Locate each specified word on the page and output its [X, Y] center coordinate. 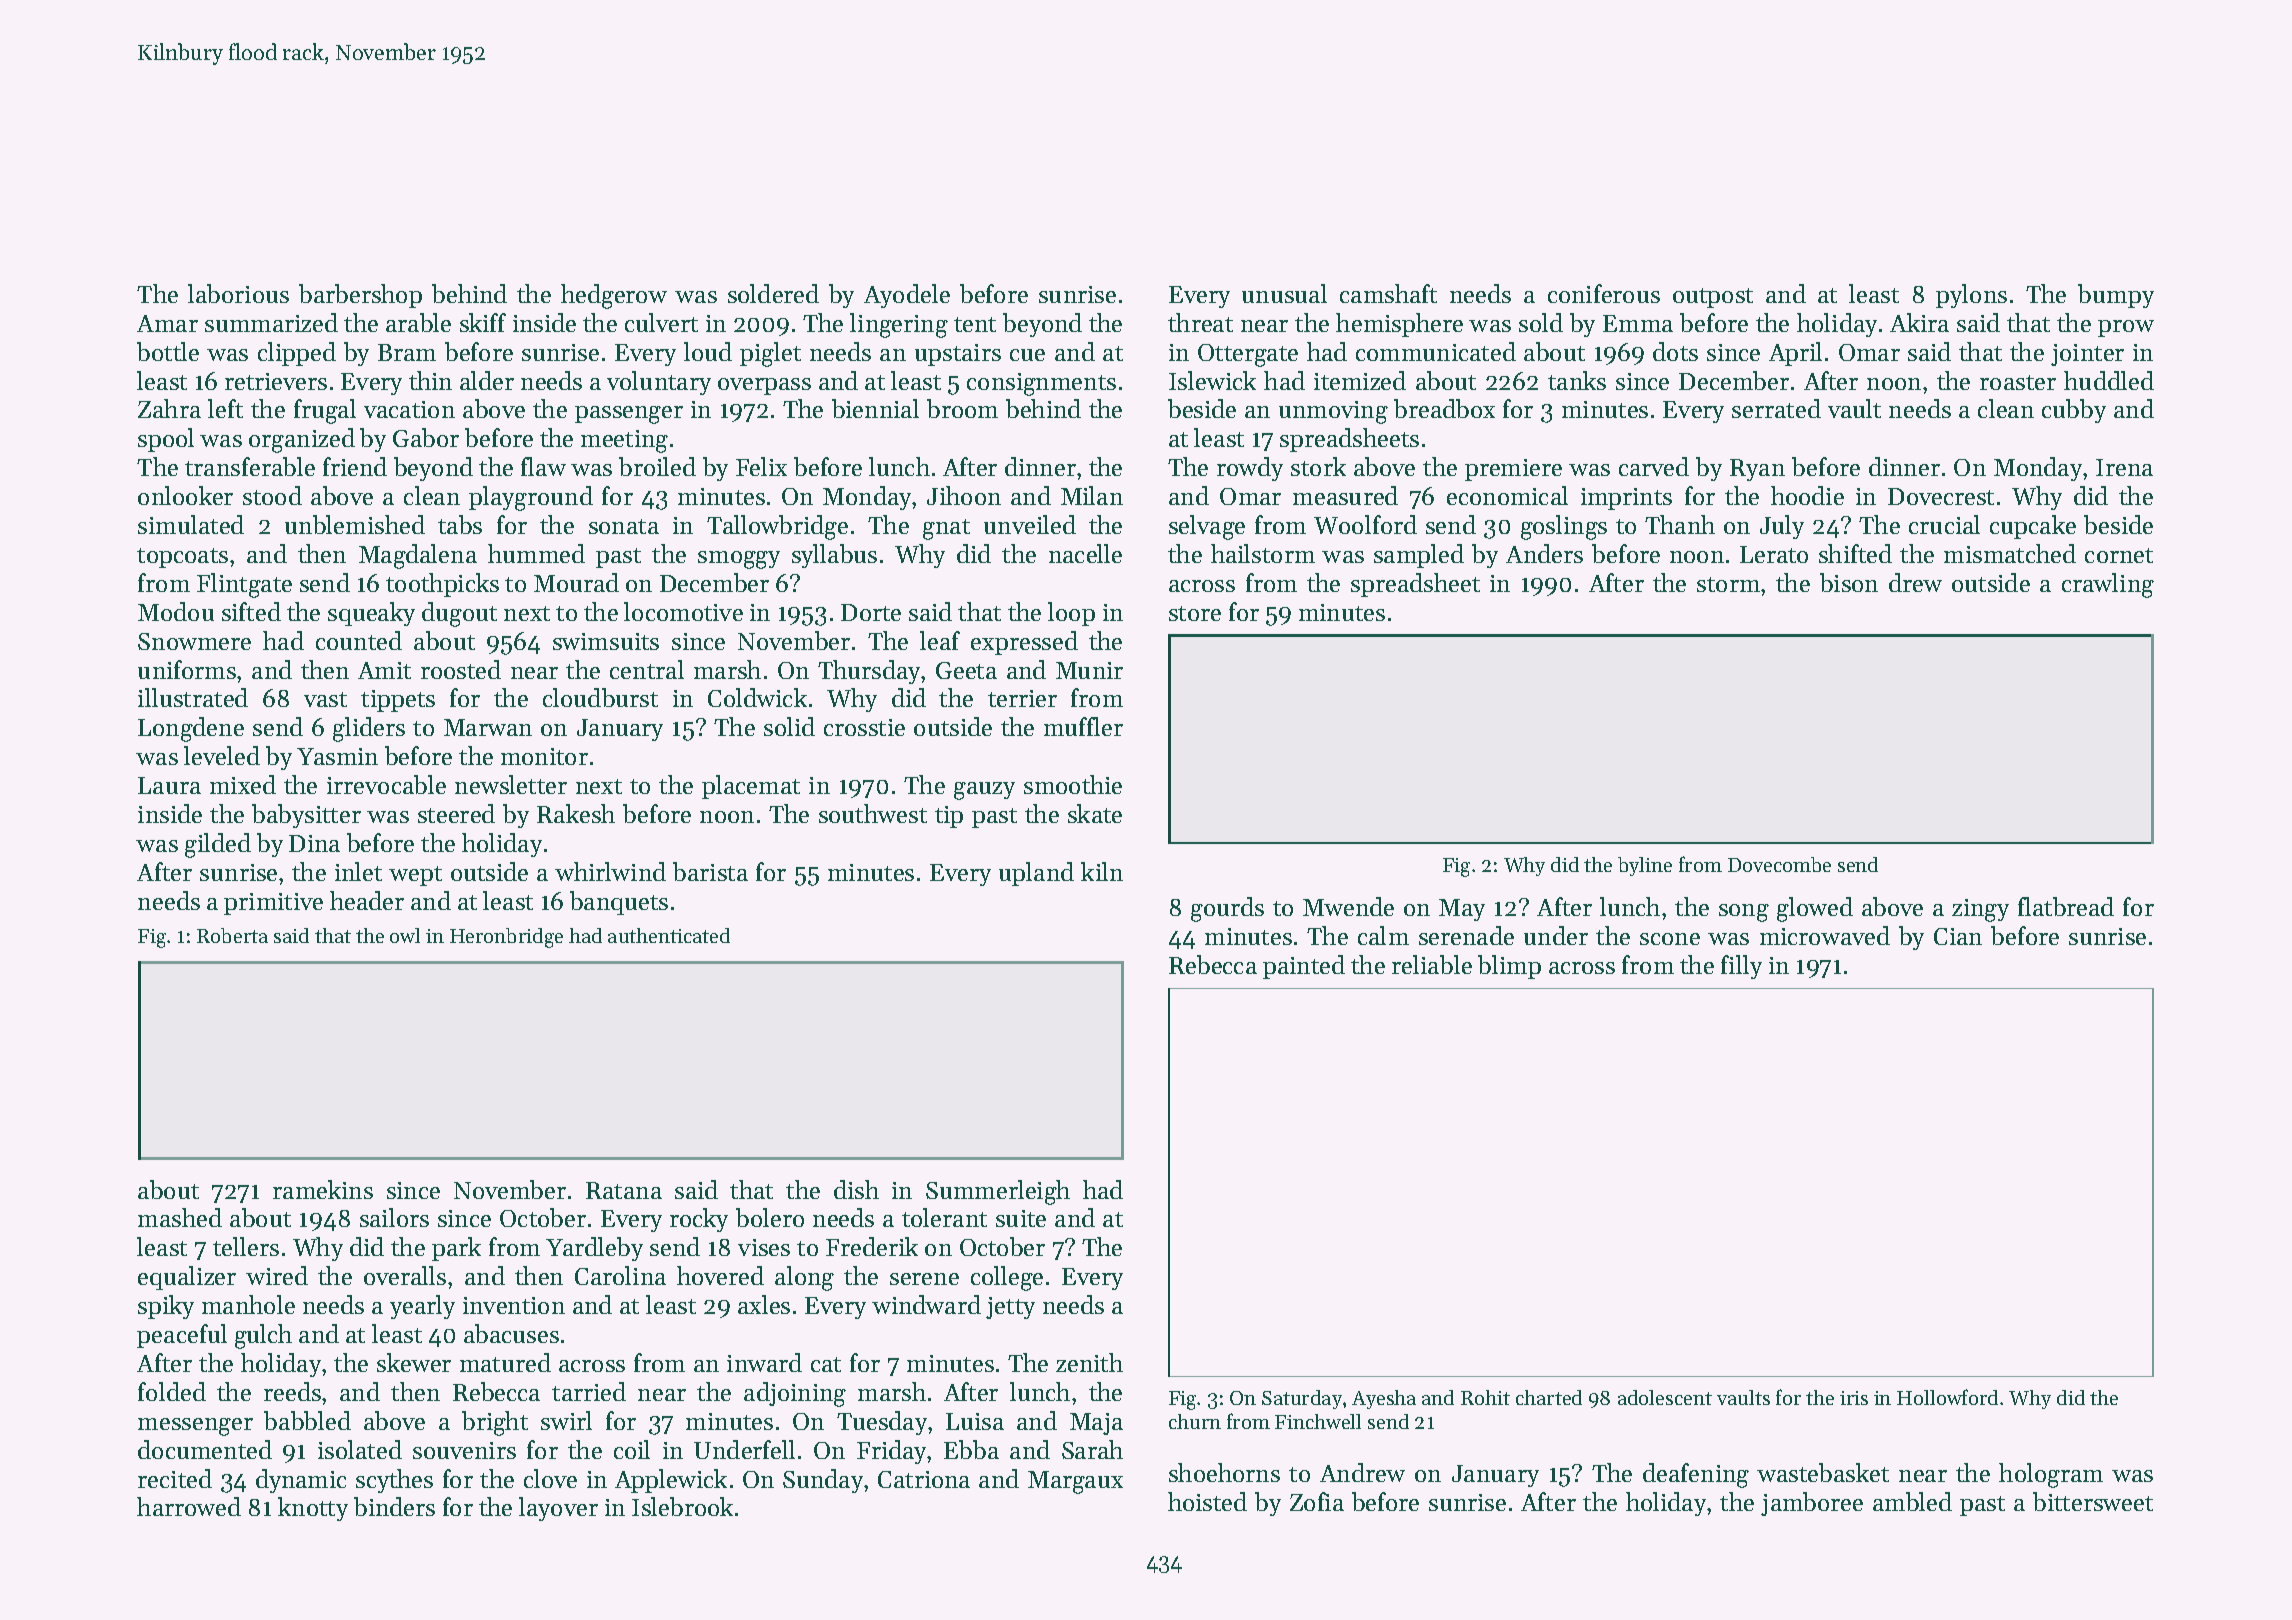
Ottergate [1248, 355]
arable [418, 322]
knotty [313, 1509]
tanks [1577, 380]
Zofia [1317, 1501]
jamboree [1812, 1504]
